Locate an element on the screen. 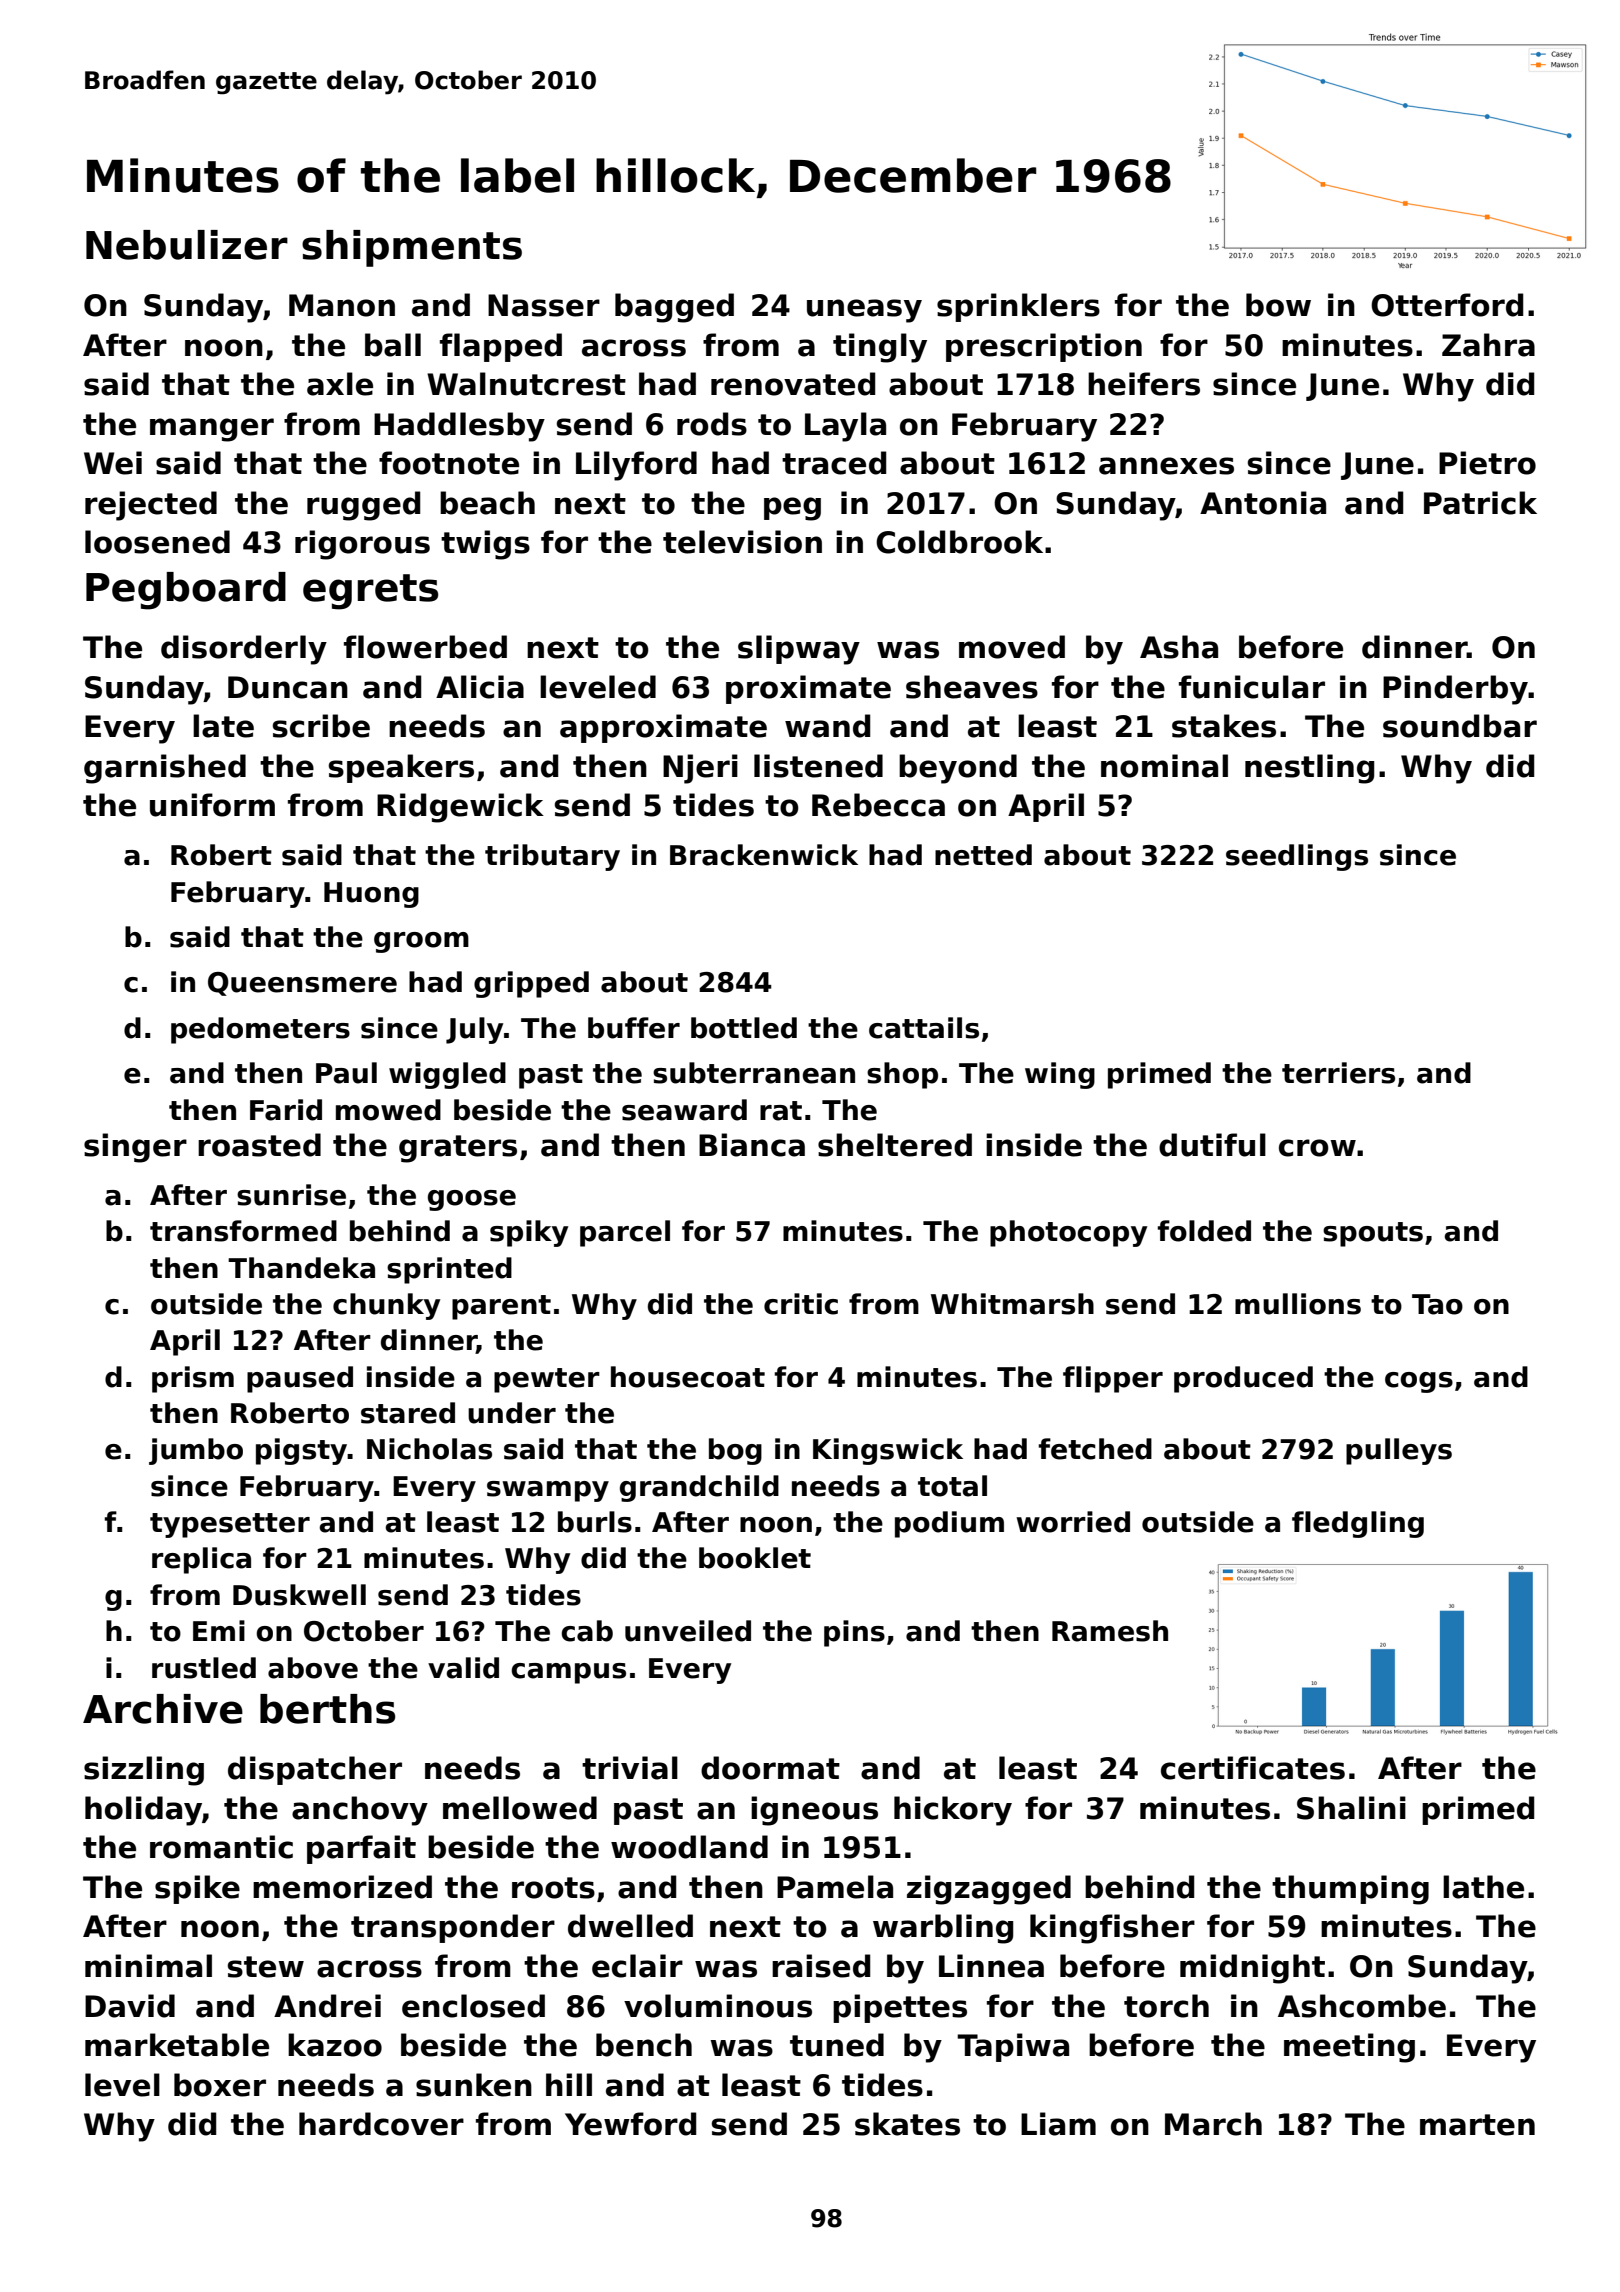 The height and width of the screenshot is (2292, 1620). Asha is located at coordinates (1179, 647).
